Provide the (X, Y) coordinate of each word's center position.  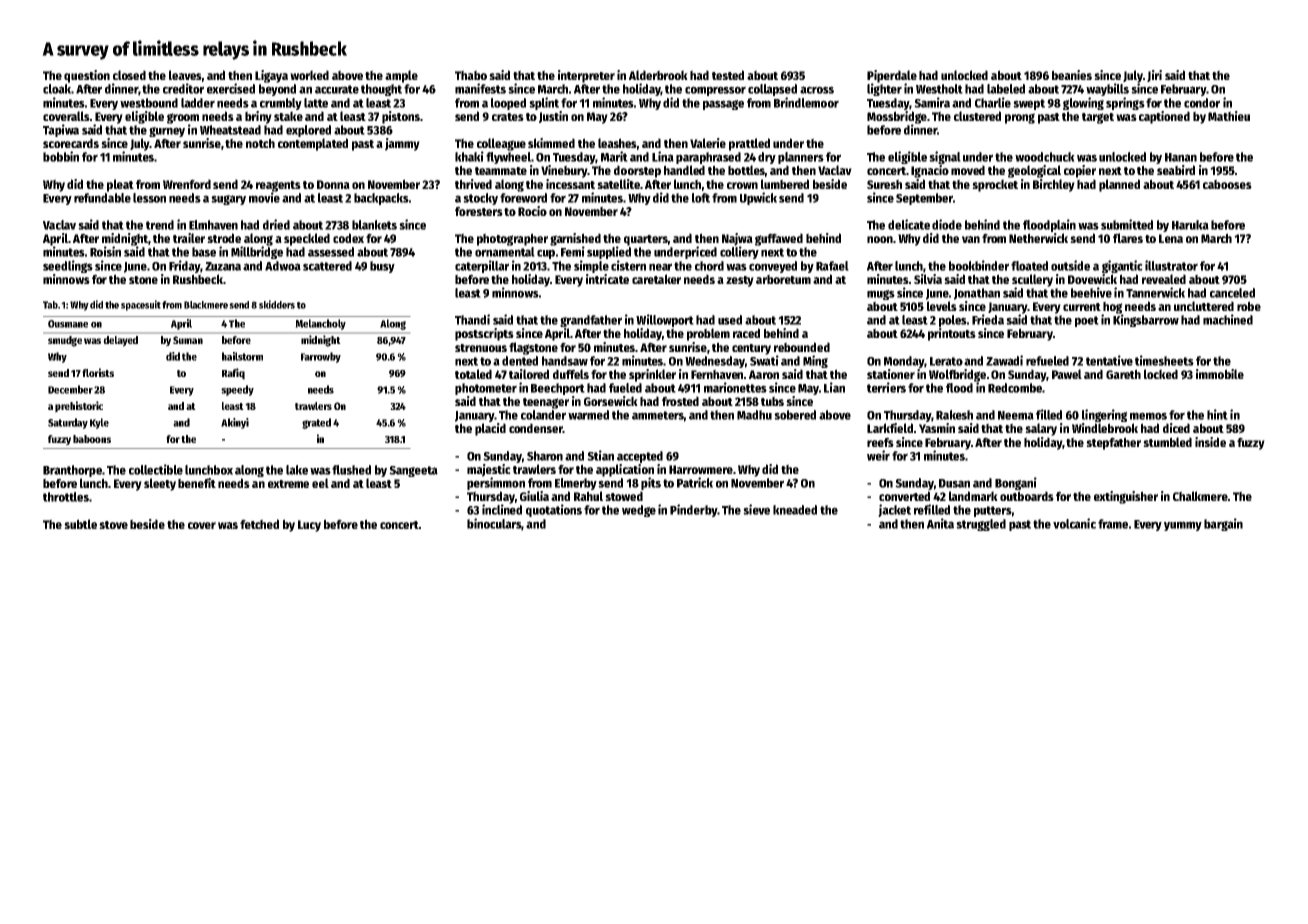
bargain (1223, 524)
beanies (1072, 75)
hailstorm (242, 356)
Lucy (309, 526)
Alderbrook (658, 75)
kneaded (795, 510)
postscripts (484, 334)
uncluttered (1204, 306)
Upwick (758, 198)
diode (947, 224)
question (87, 76)
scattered (327, 266)
